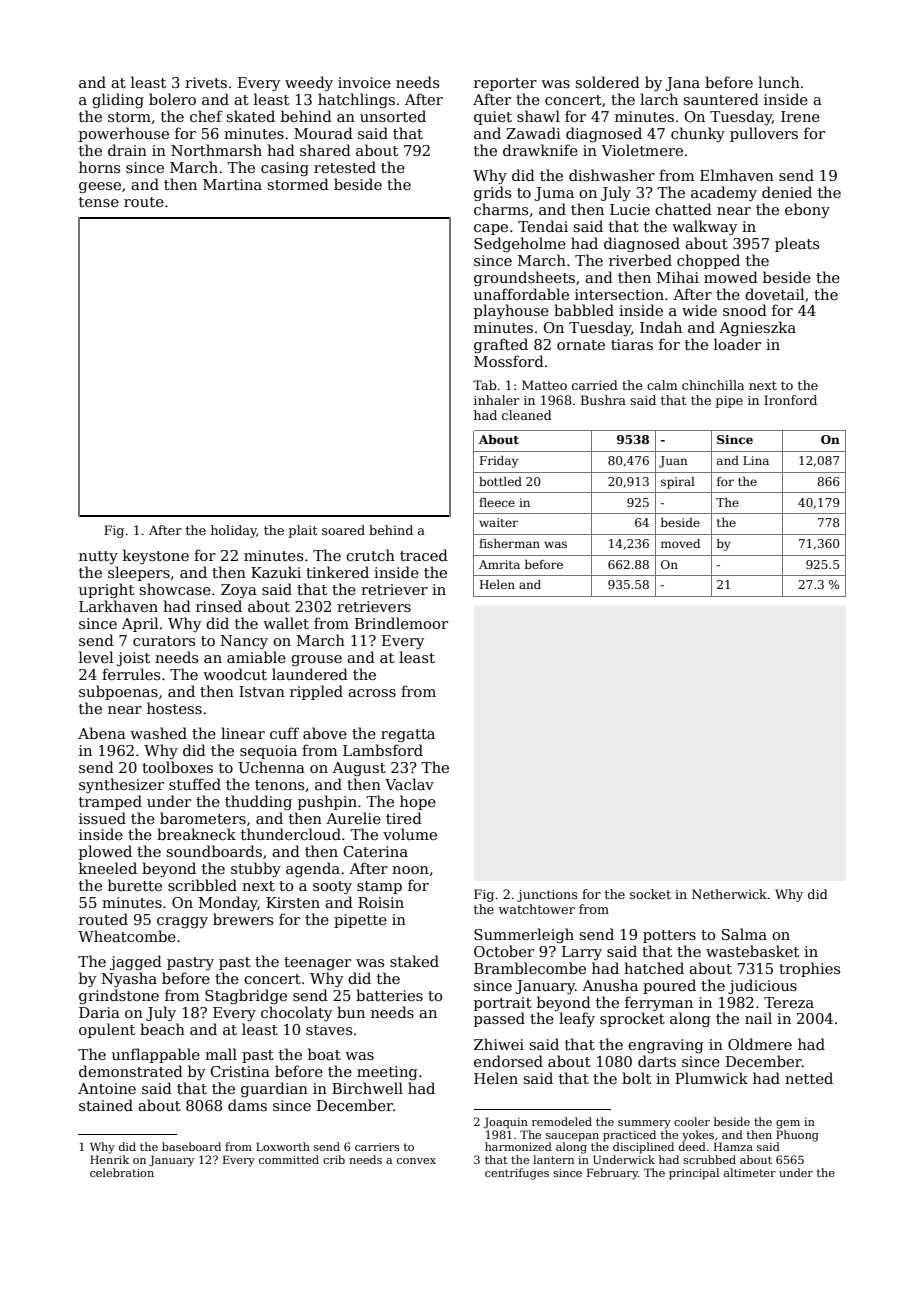 Image resolution: width=924 pixels, height=1314 pixels. I want to click on woodcut, so click(235, 674).
